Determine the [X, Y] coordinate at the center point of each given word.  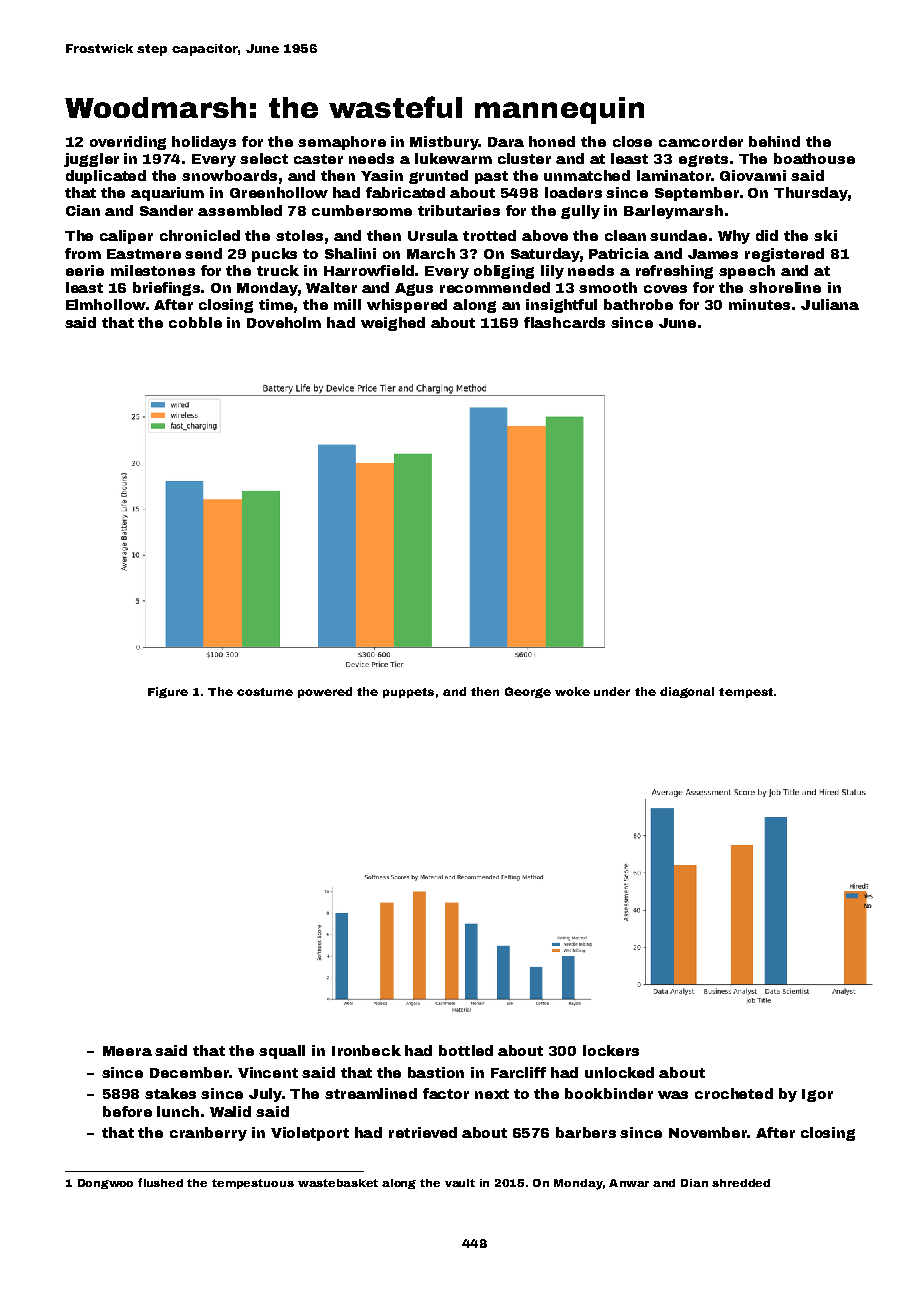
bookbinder [609, 1093]
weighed [393, 324]
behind [774, 141]
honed [552, 141]
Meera [127, 1051]
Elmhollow [106, 304]
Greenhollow [279, 192]
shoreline [785, 287]
